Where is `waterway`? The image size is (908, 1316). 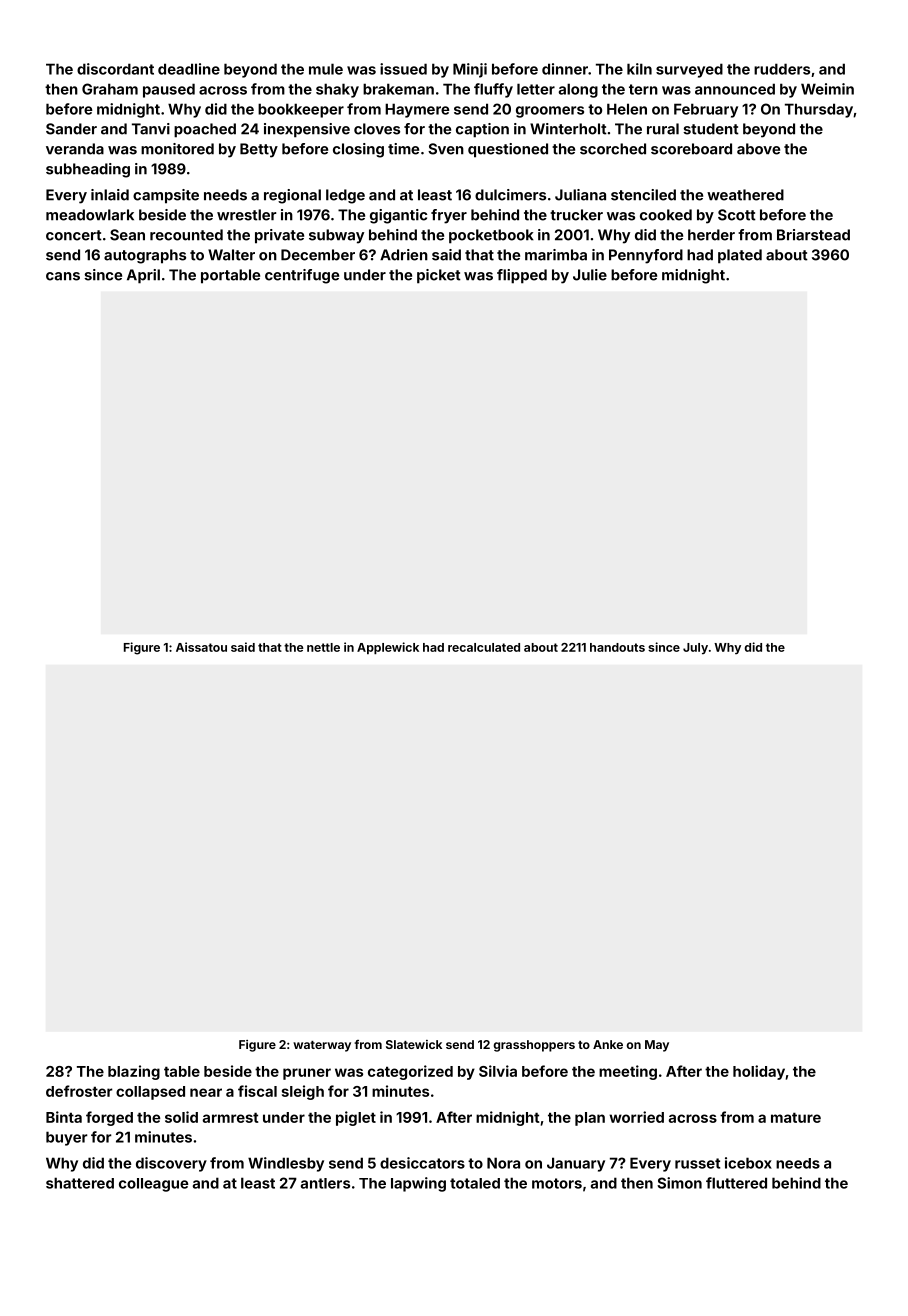 waterway is located at coordinates (322, 1046).
